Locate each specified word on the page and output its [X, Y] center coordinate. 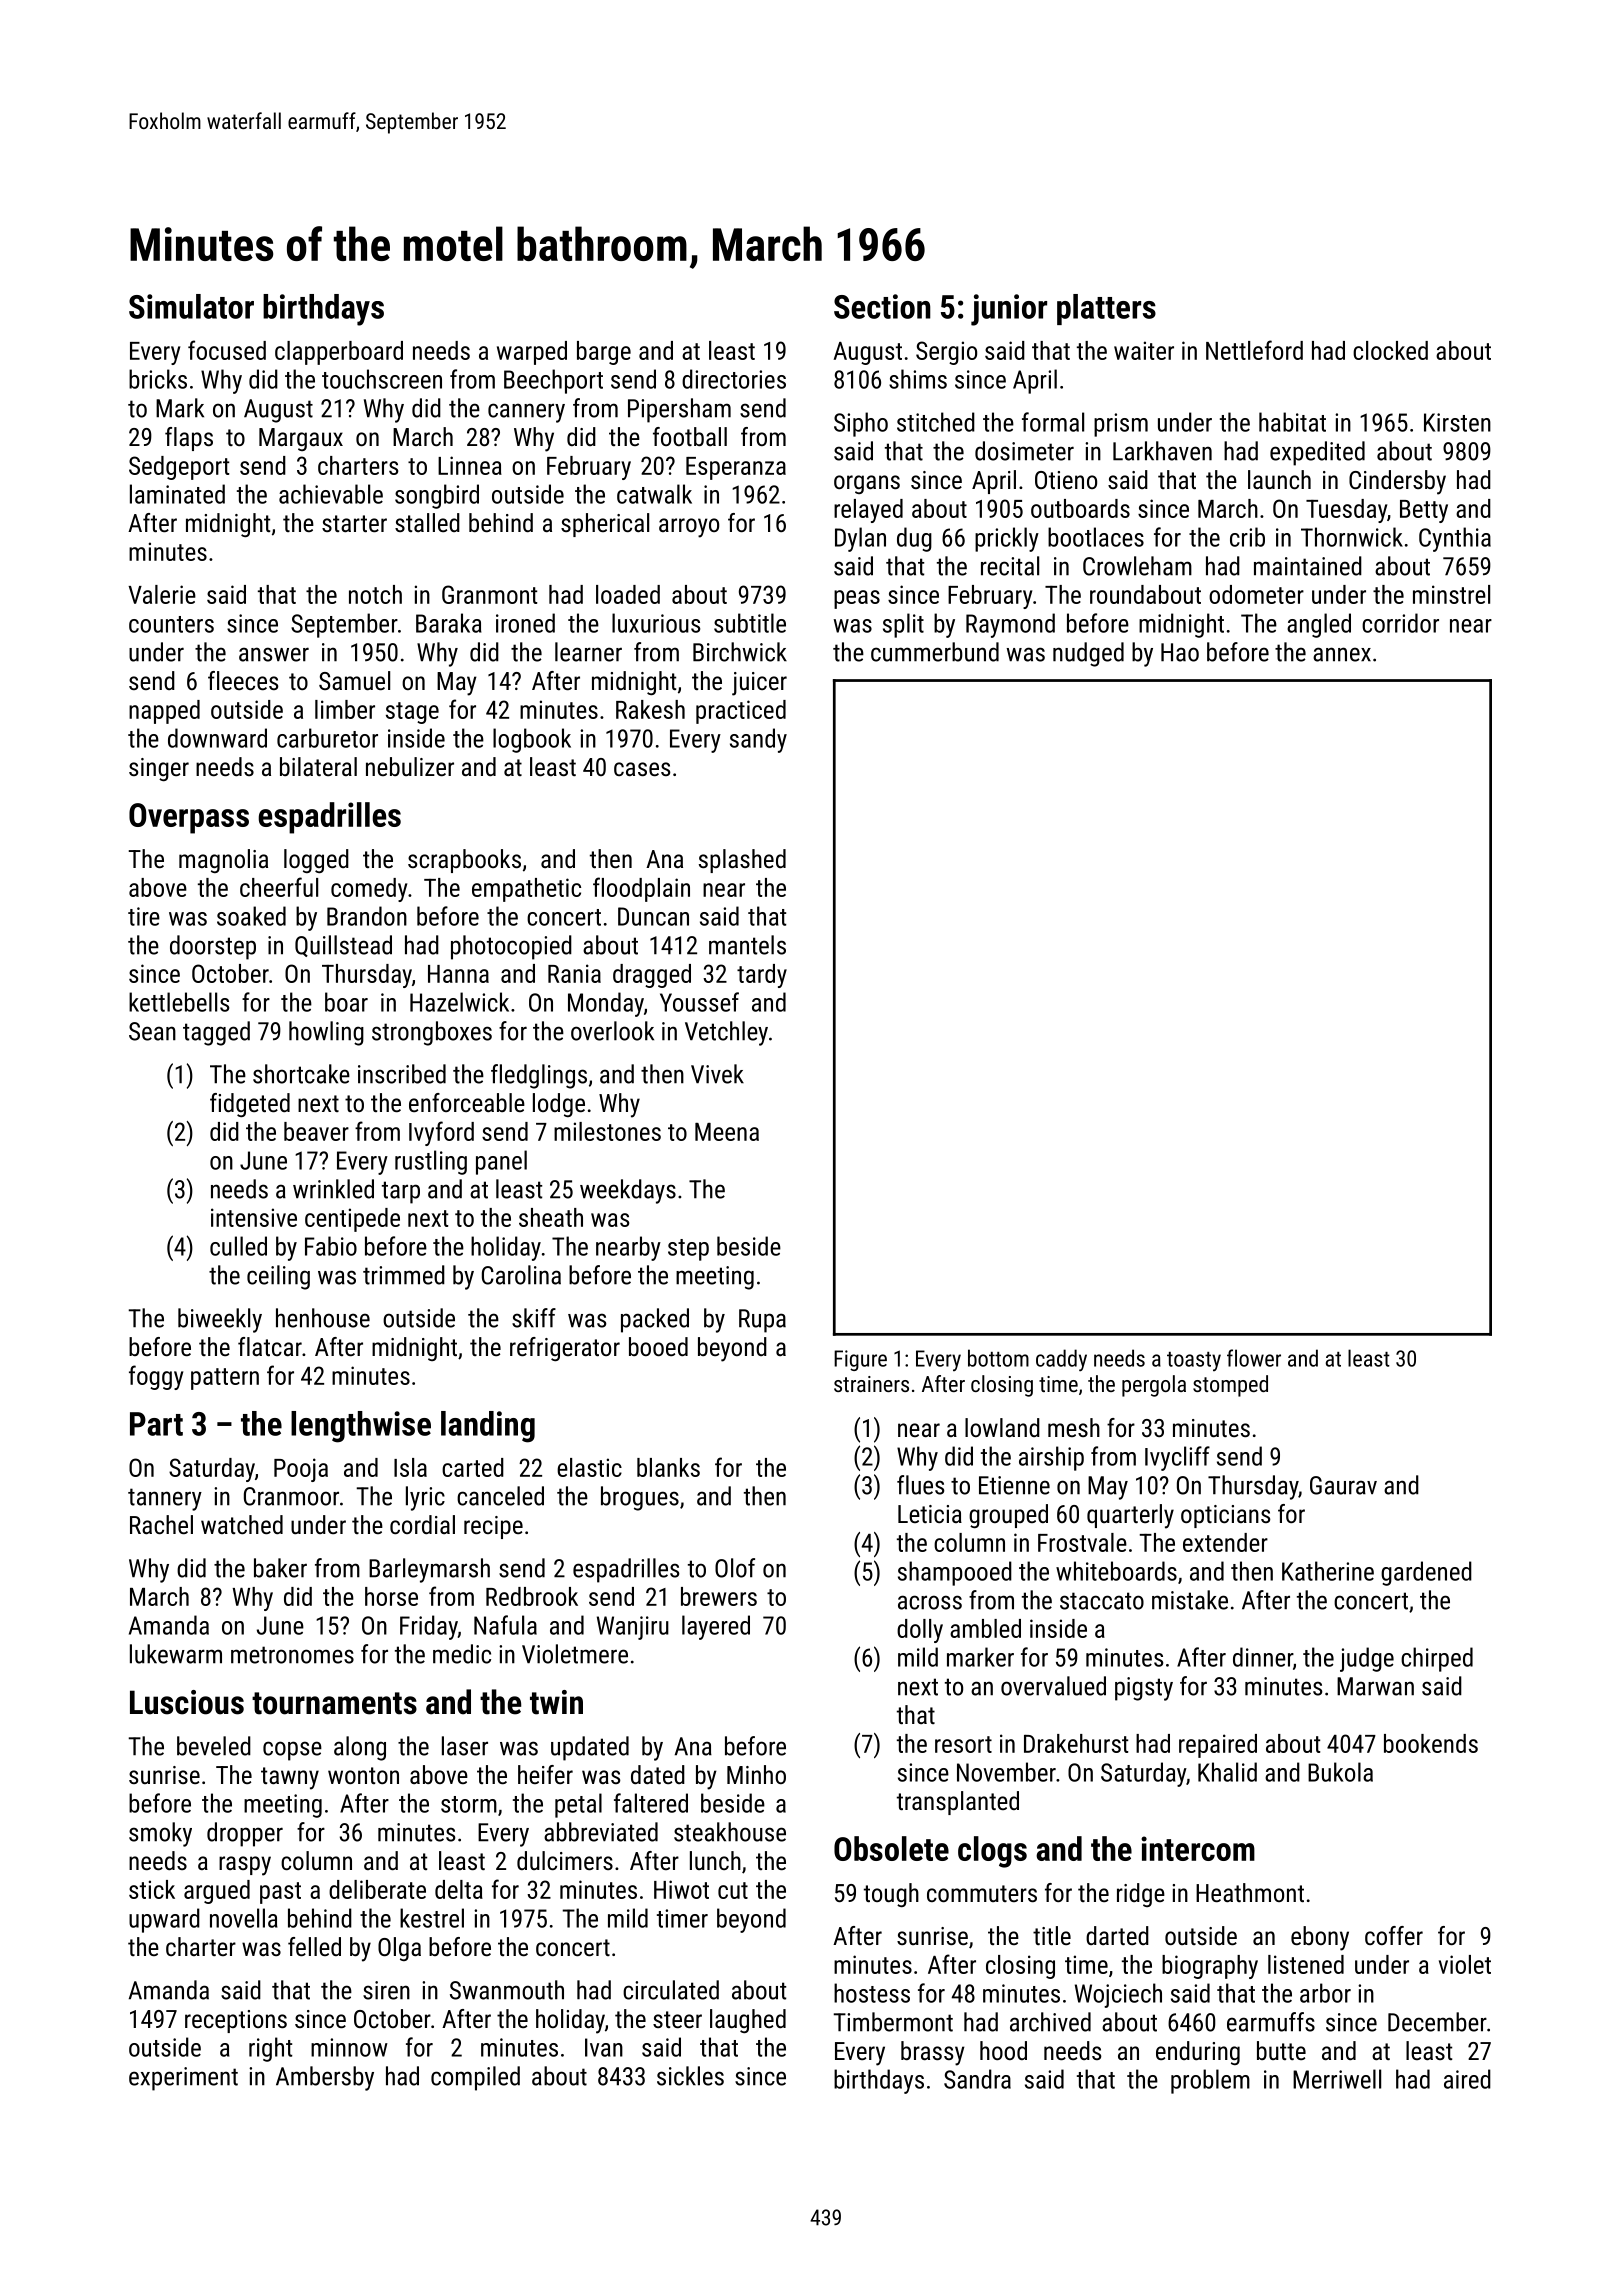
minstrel [1451, 594]
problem [1210, 2081]
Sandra [977, 2079]
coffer [1394, 1935]
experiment [183, 2079]
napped [164, 712]
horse [391, 1596]
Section [882, 306]
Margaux [301, 439]
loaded [628, 594]
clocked [1390, 350]
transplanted [958, 1803]
